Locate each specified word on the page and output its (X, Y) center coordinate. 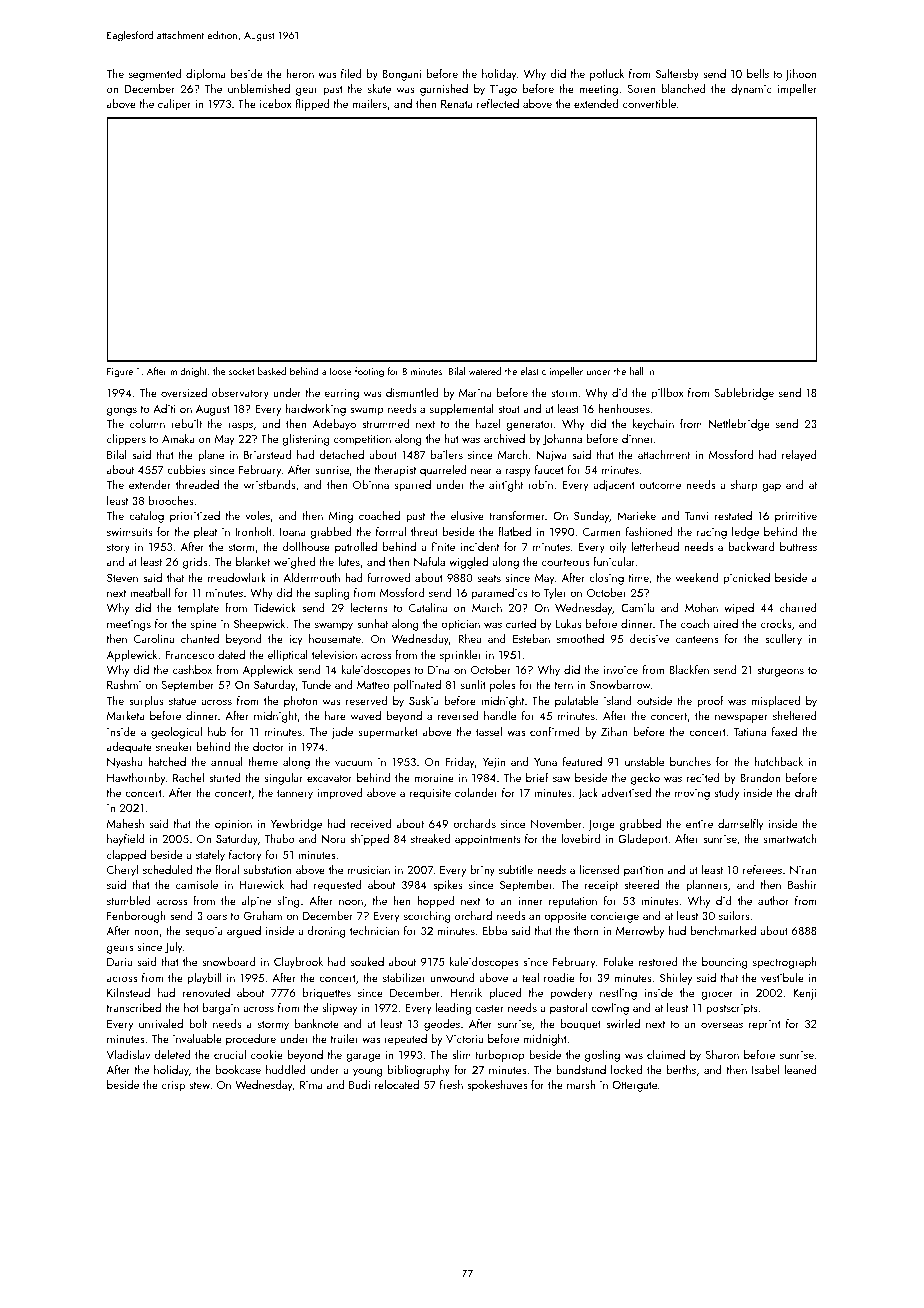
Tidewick (274, 607)
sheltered (795, 715)
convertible (649, 103)
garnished (444, 90)
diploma (206, 75)
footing (369, 372)
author (773, 900)
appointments (488, 840)
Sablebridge (744, 394)
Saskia (424, 700)
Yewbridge (296, 825)
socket (241, 371)
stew (200, 1085)
